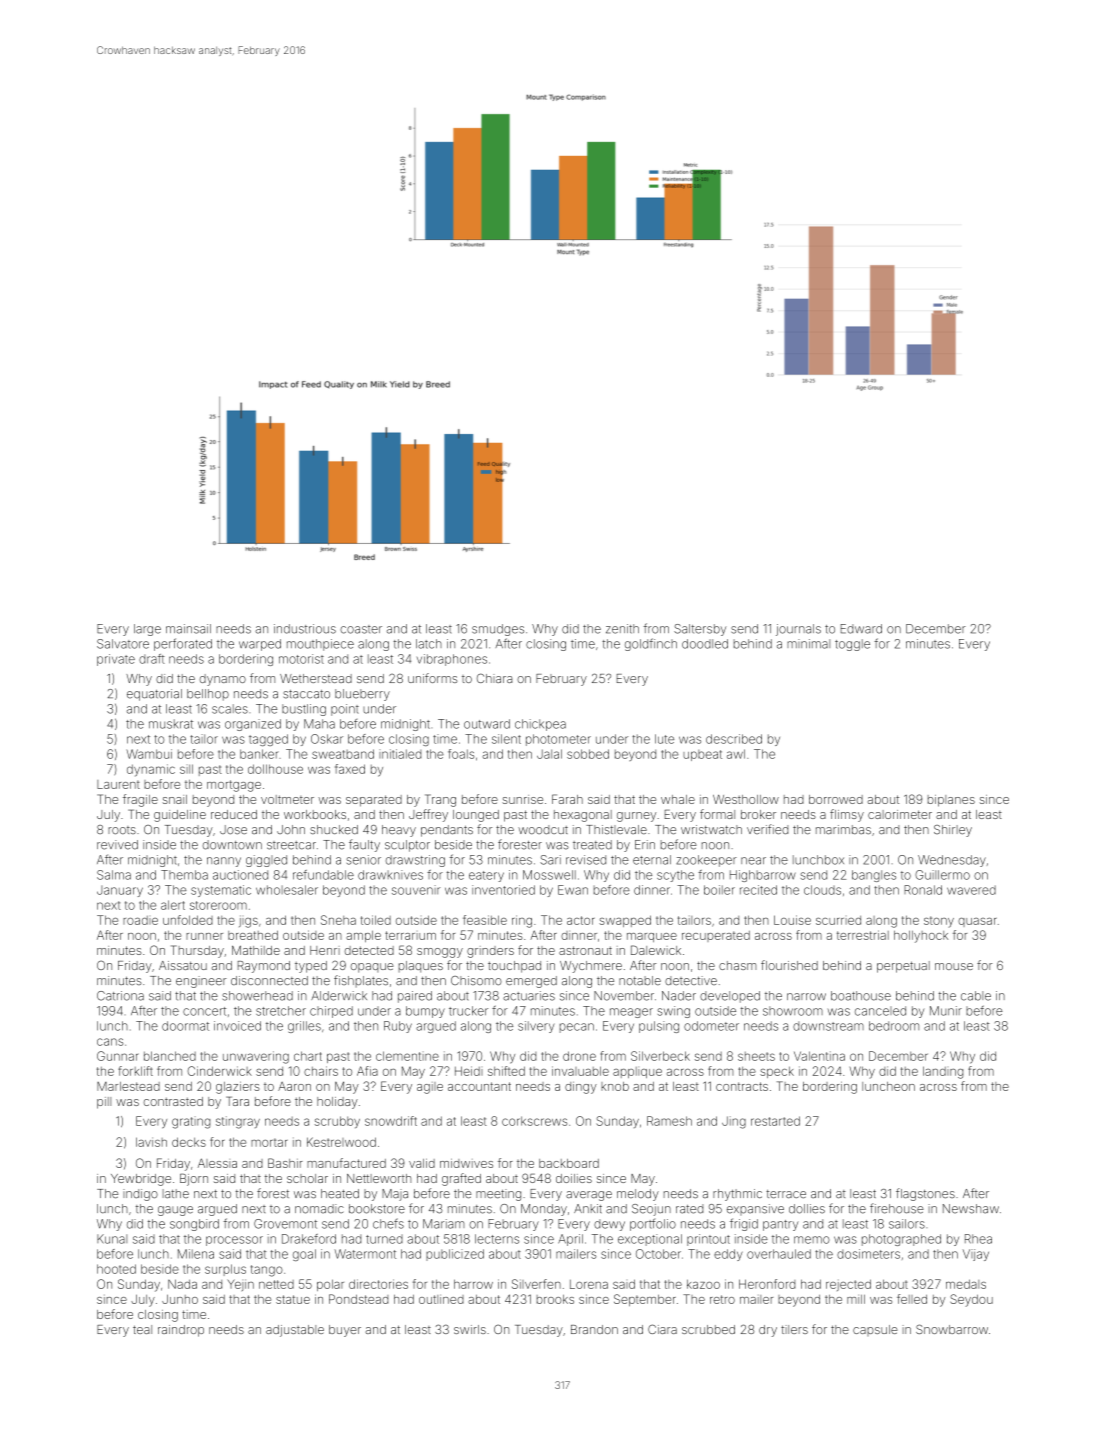 This page has width=1109, height=1436. Describe the element at coordinates (861, 629) in the page. I see `Edward` at that location.
